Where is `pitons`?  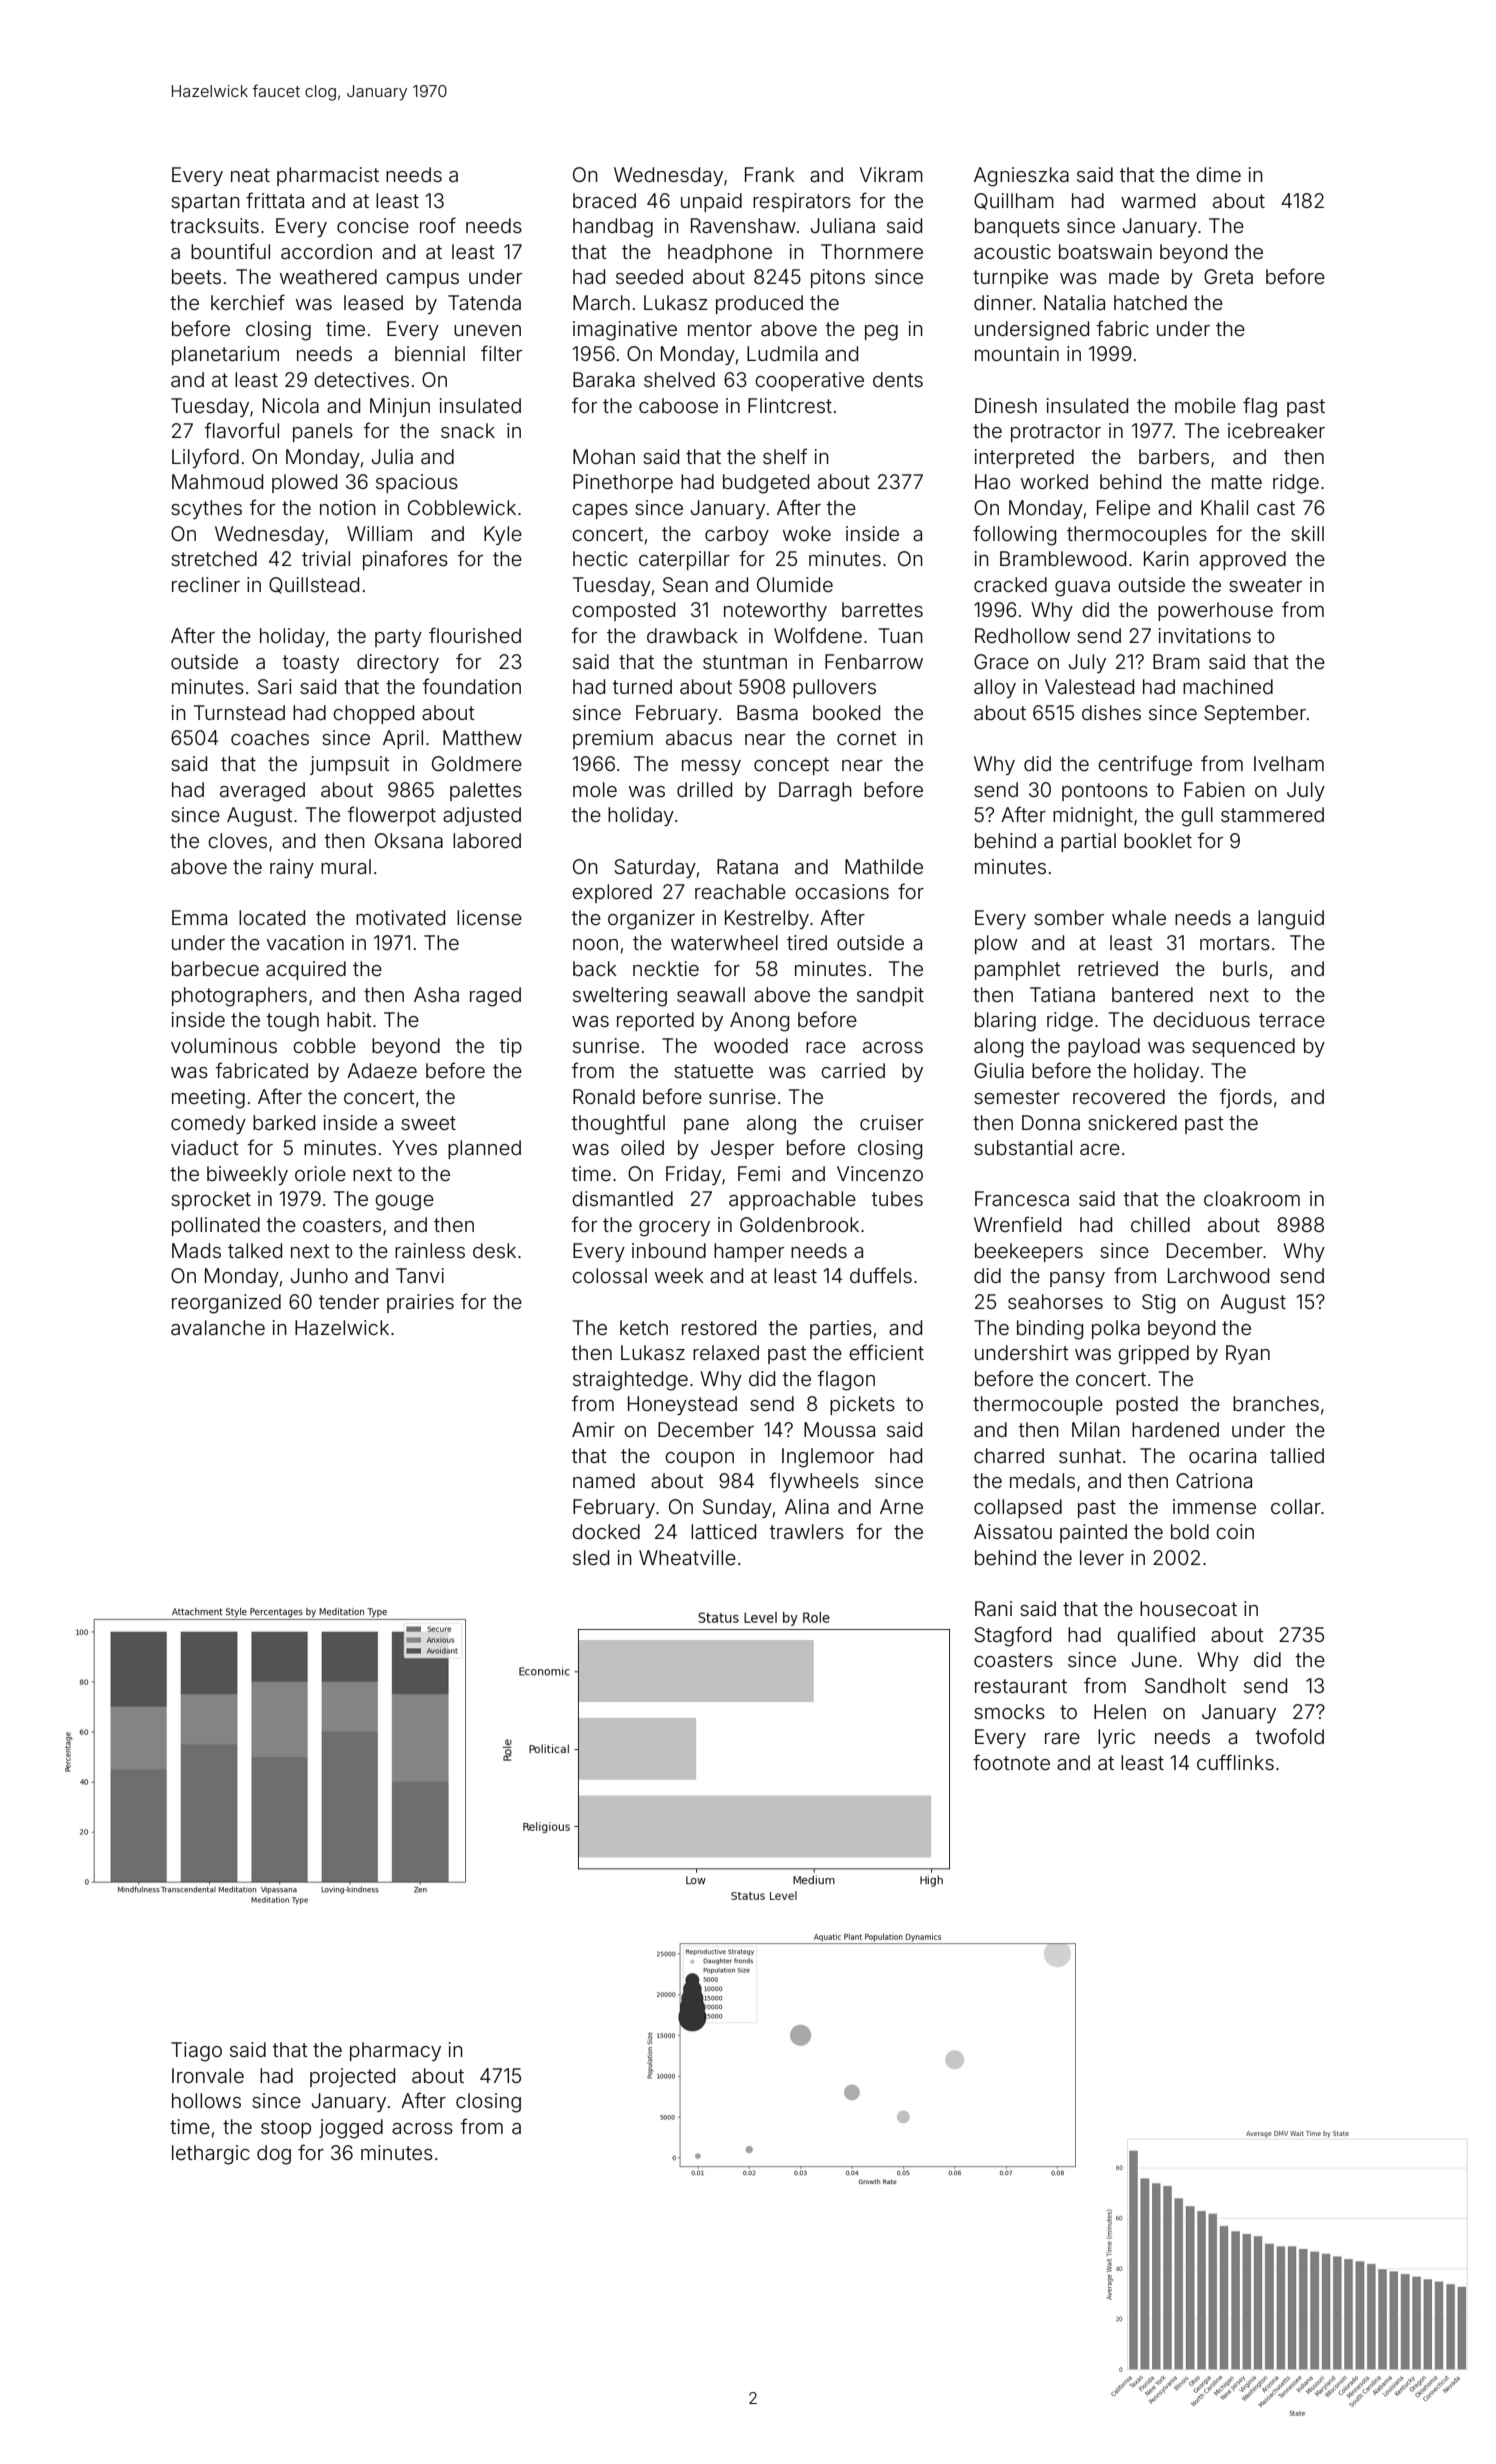
pitons is located at coordinates (838, 278).
